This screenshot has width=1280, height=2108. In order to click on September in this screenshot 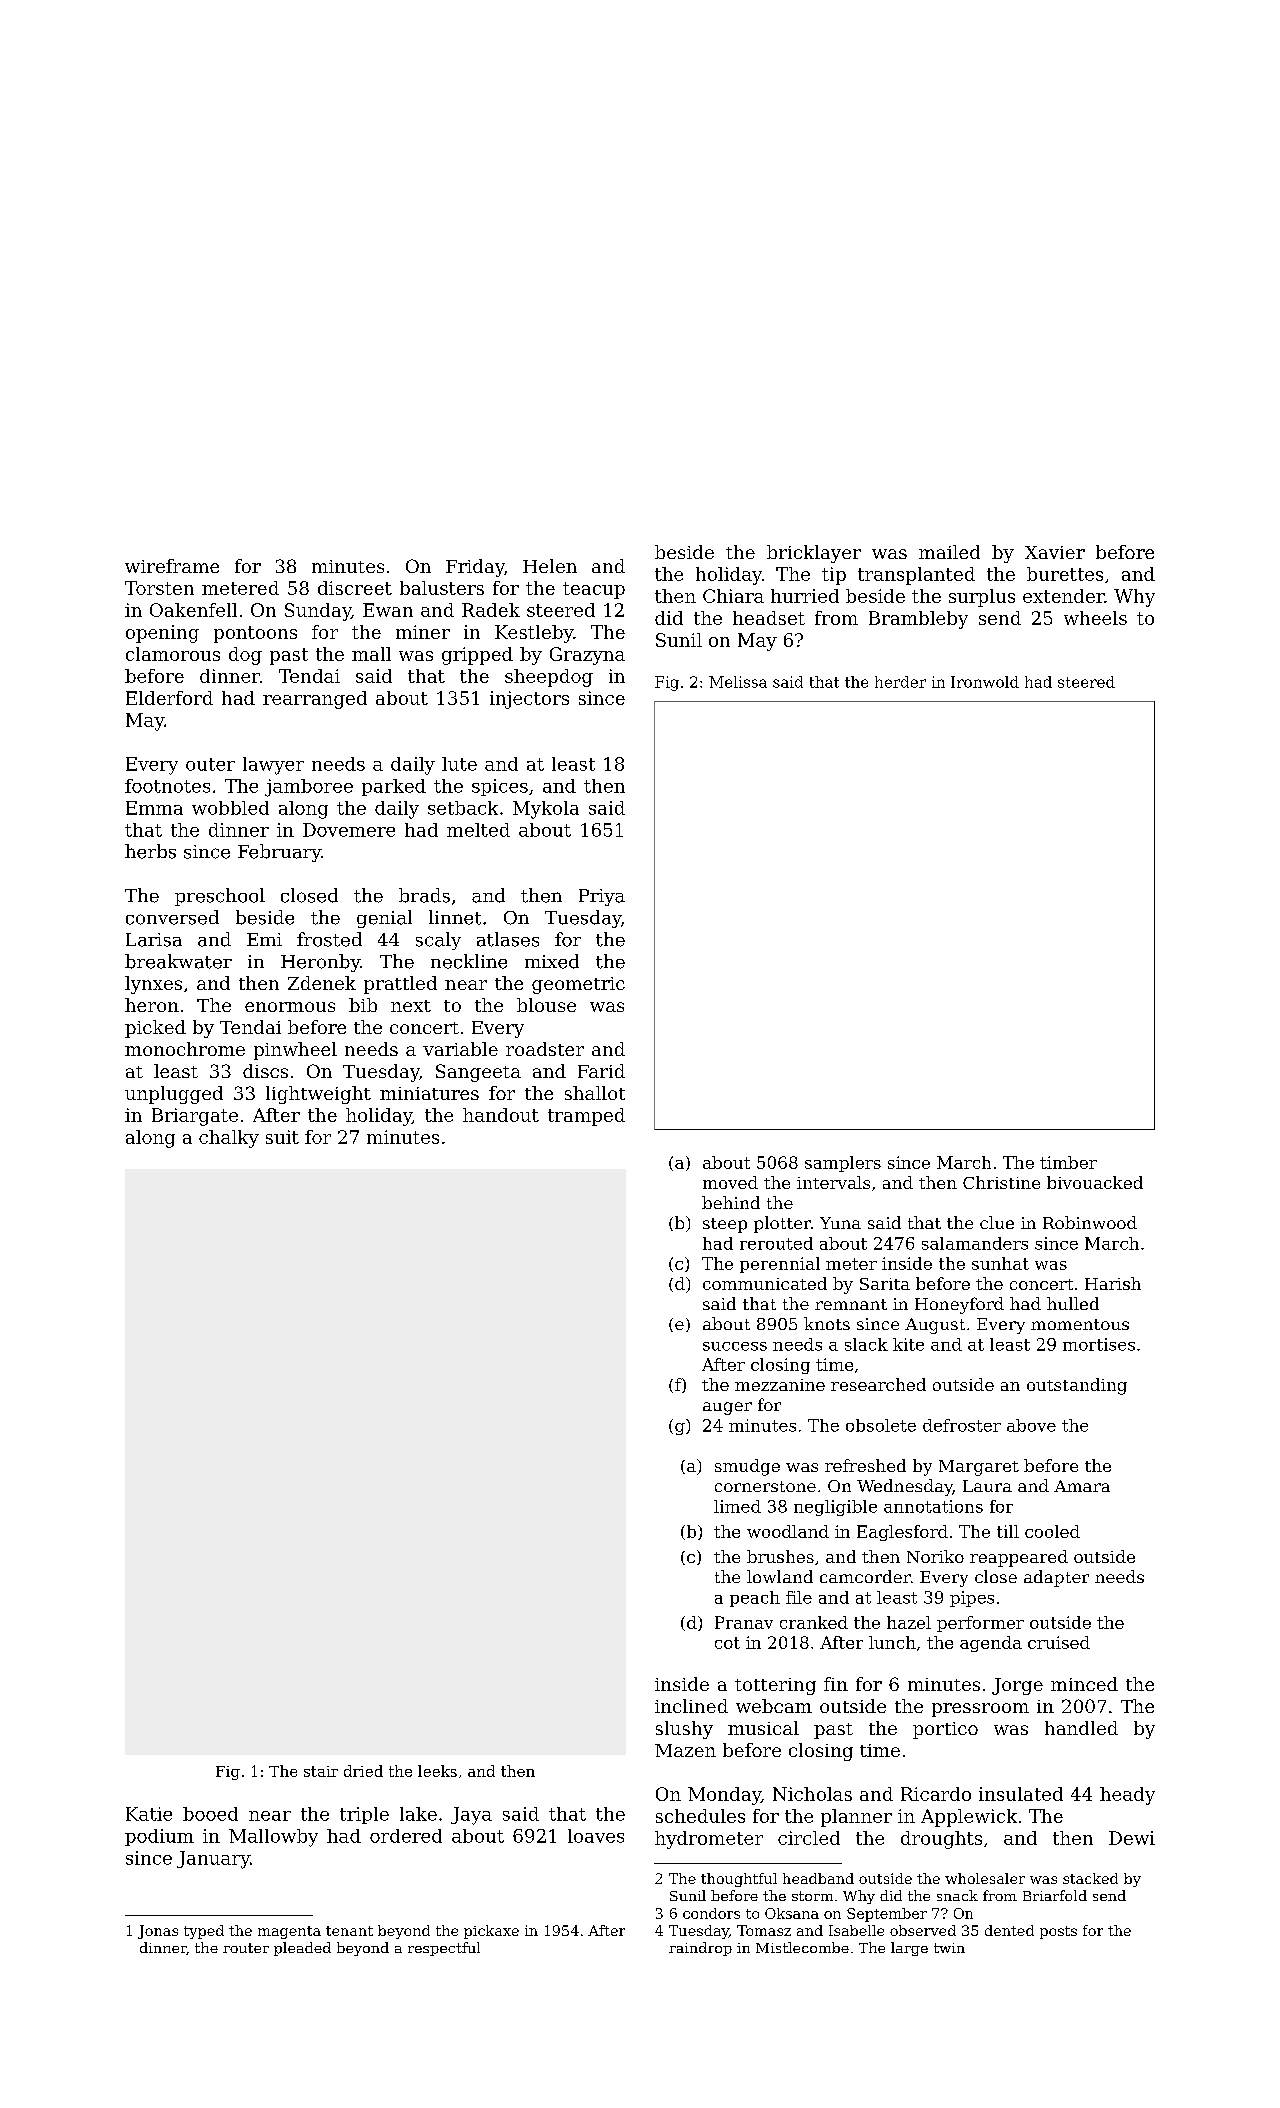, I will do `click(887, 1915)`.
